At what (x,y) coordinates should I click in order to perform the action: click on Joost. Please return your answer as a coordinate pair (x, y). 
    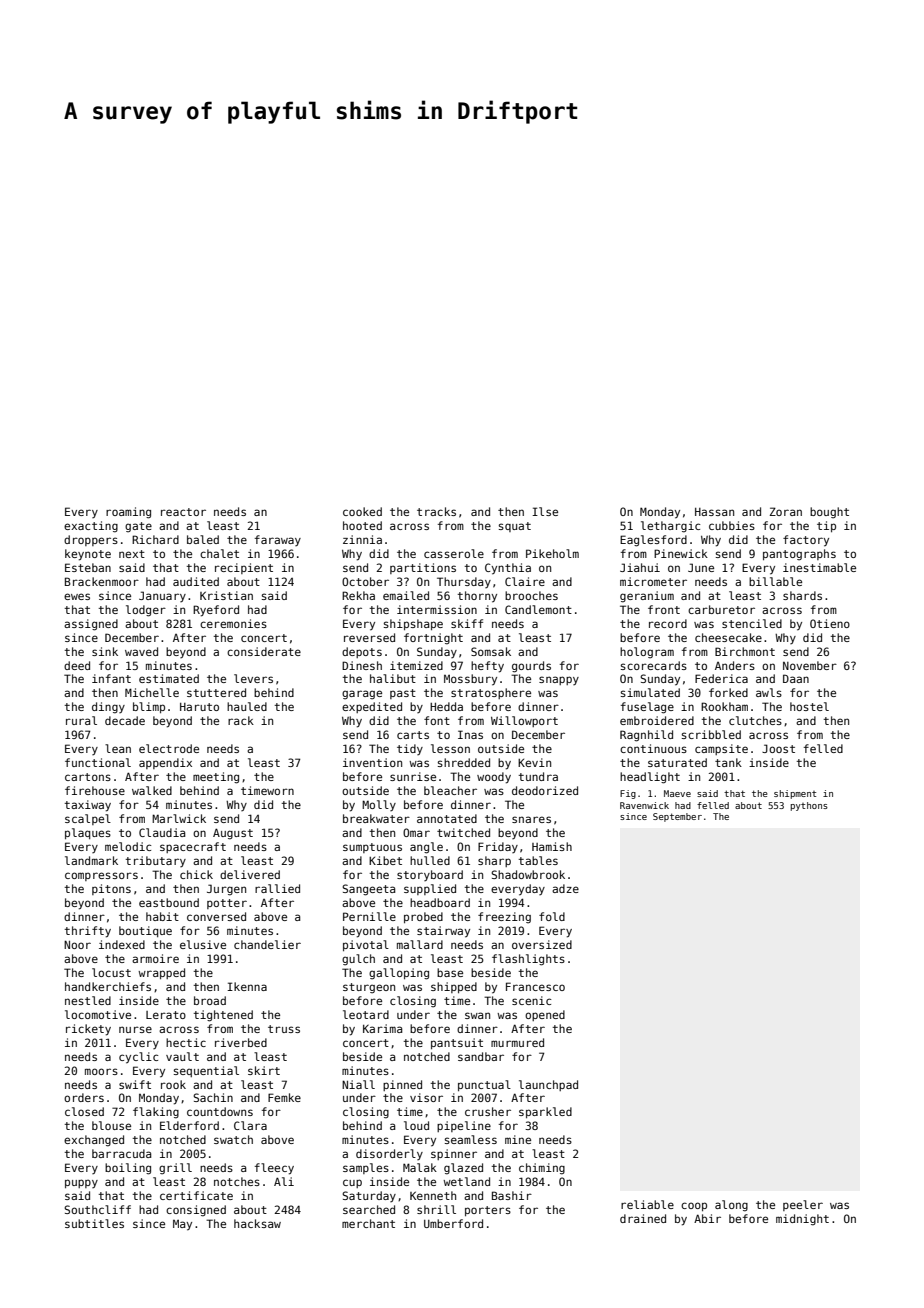
    Looking at the image, I should click on (778, 748).
